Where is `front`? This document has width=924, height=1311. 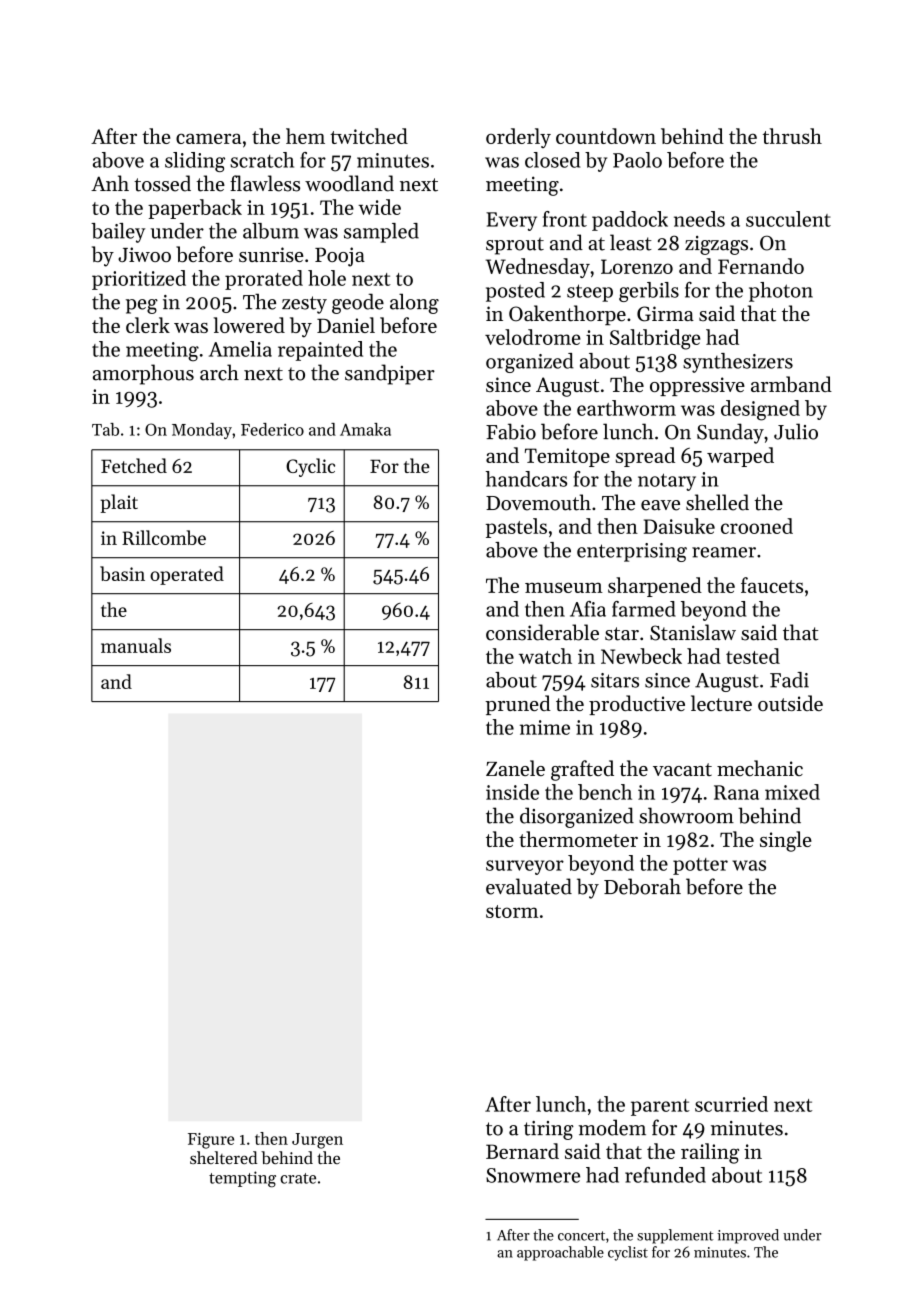
front is located at coordinates (565, 219).
